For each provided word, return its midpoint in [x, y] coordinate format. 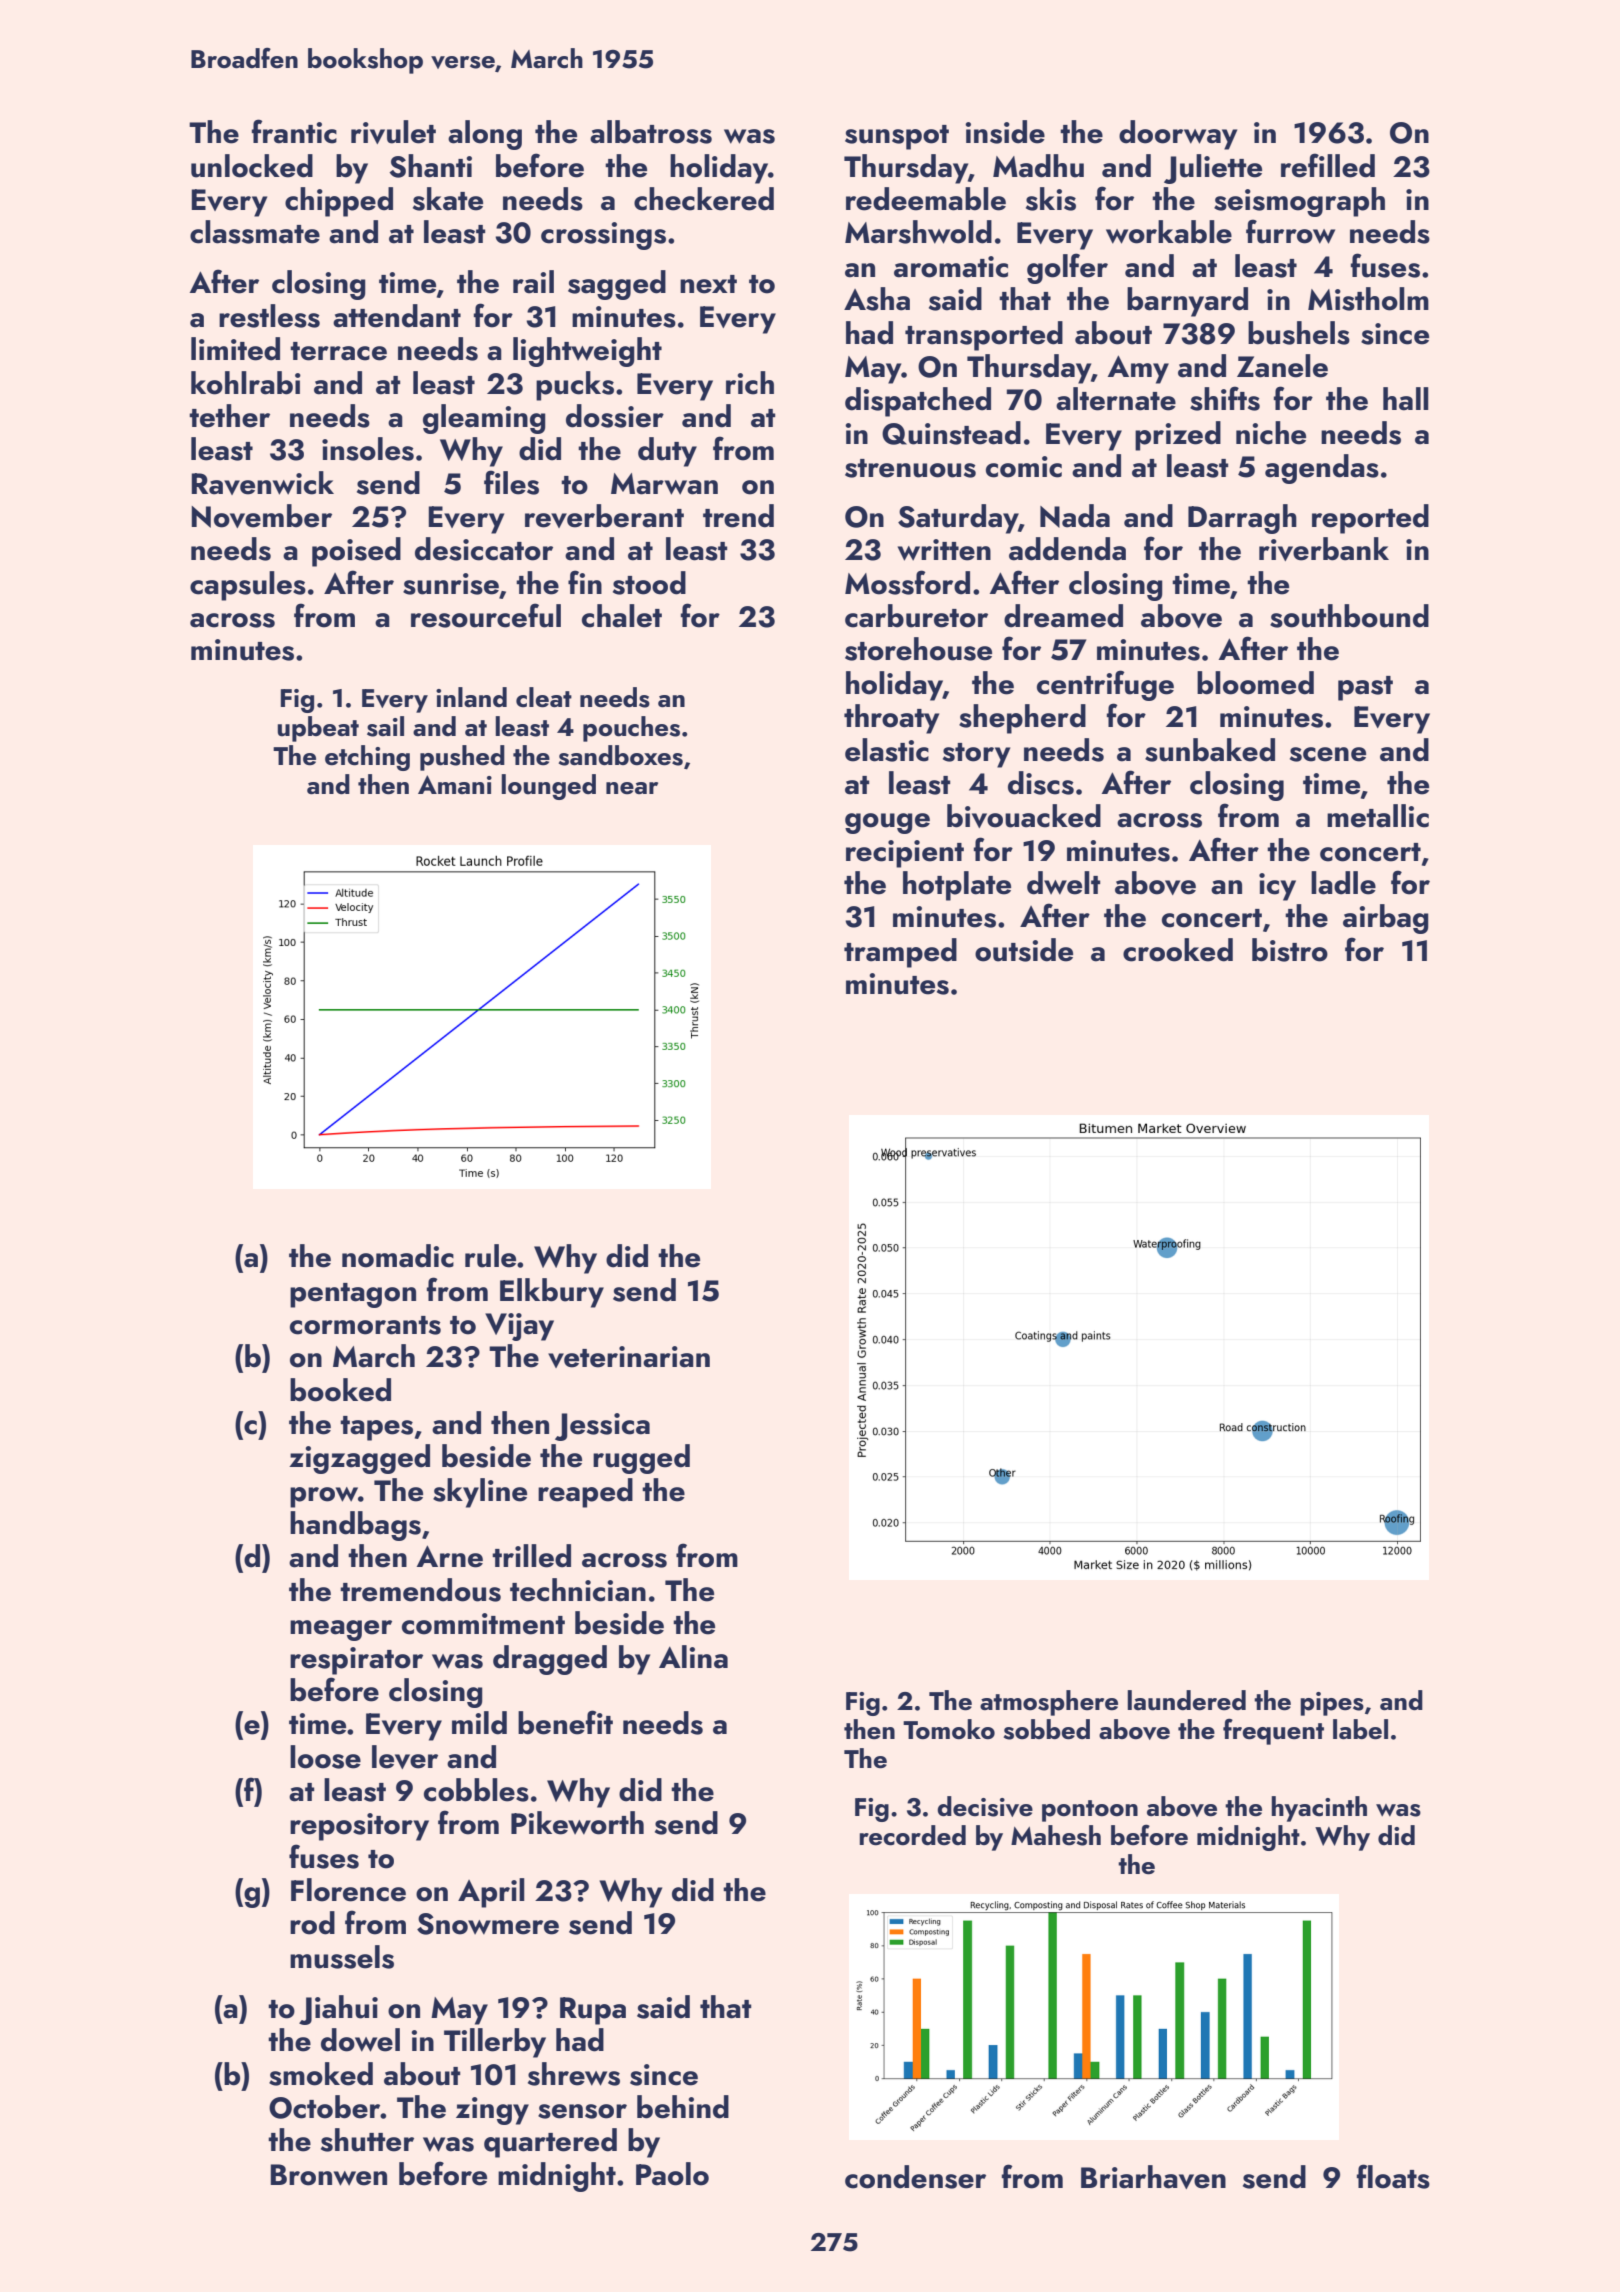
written [944, 550]
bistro [1290, 950]
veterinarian [629, 1357]
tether [229, 416]
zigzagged [359, 1459]
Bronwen [328, 2175]
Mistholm [1368, 299]
